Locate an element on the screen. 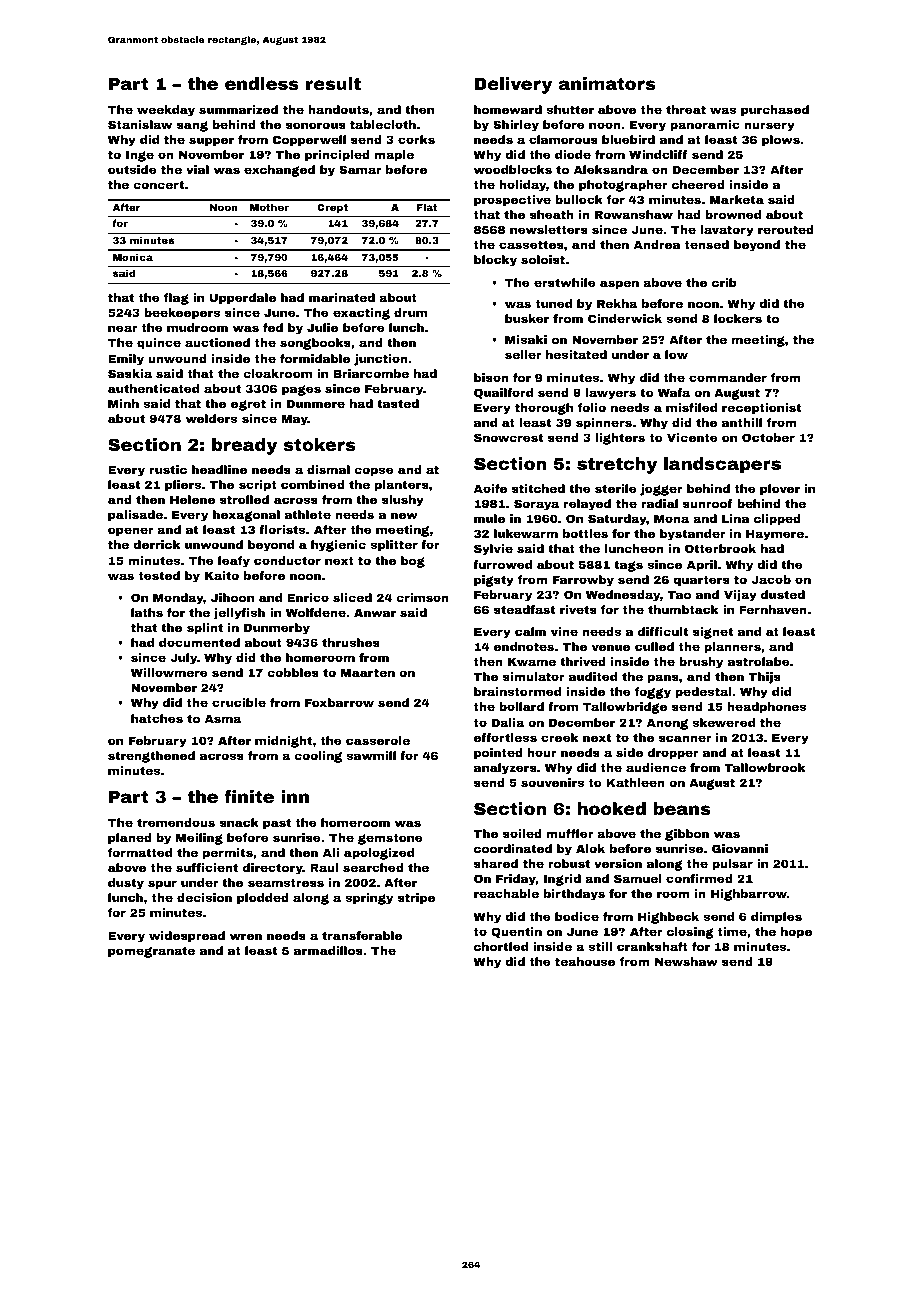 This screenshot has width=924, height=1308. chortled is located at coordinates (501, 946).
